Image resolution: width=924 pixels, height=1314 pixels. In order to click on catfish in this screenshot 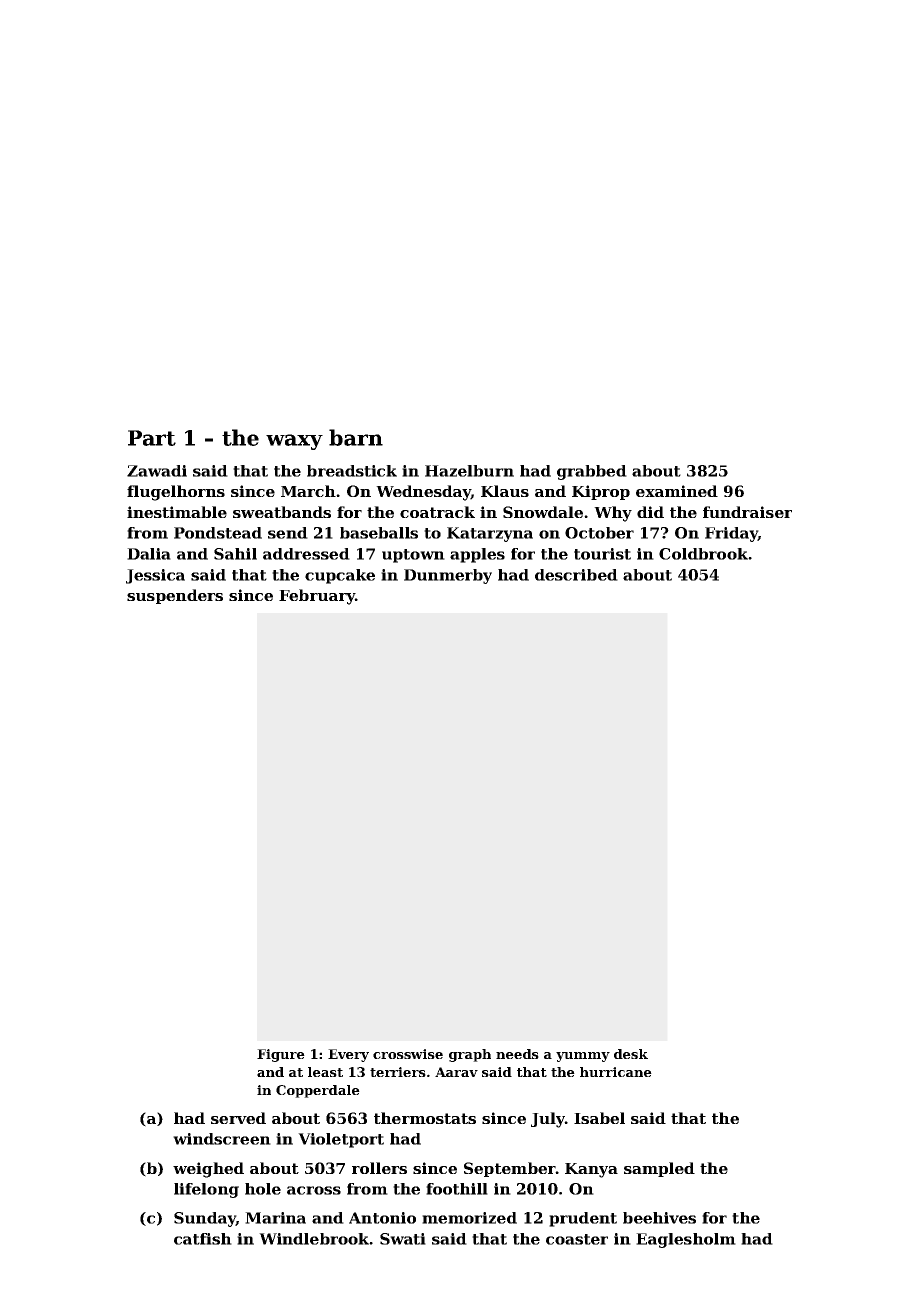, I will do `click(203, 1239)`.
